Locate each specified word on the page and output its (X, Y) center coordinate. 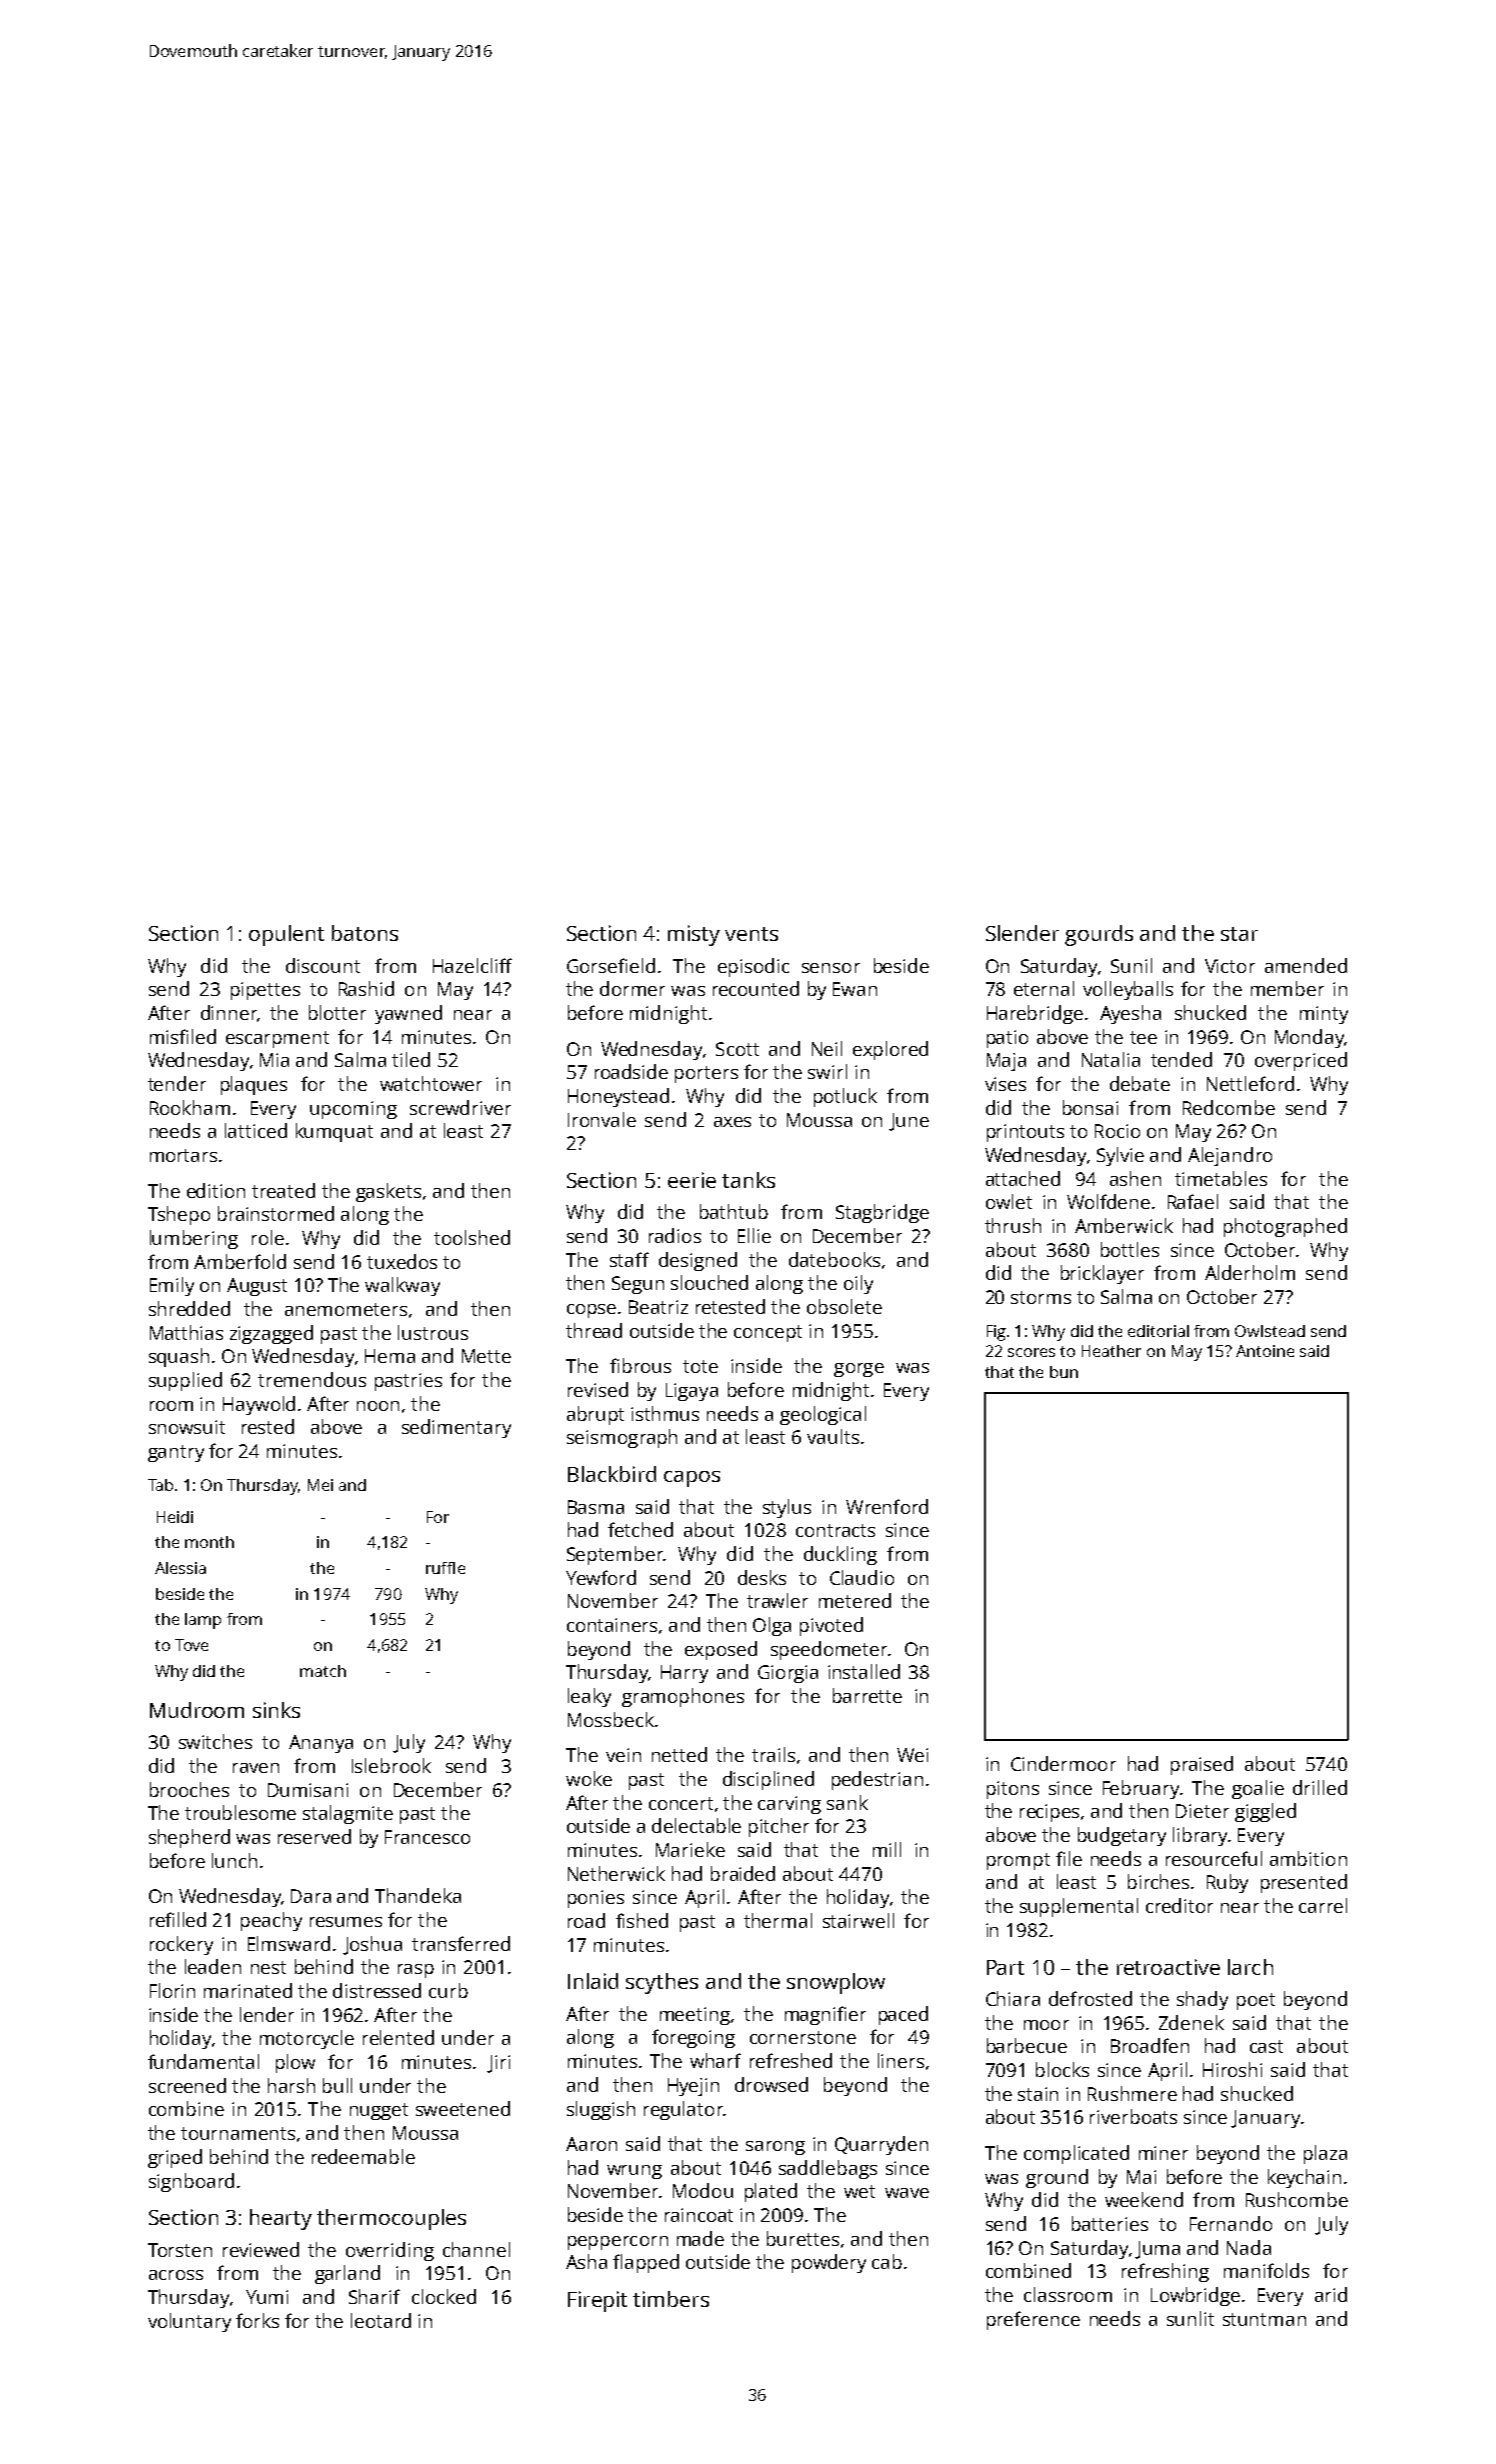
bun (1064, 1372)
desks (762, 1577)
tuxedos (402, 1261)
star (1239, 934)
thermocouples (391, 2219)
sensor (831, 968)
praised (1202, 1765)
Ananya (321, 1744)
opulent (286, 935)
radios (675, 1235)
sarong (775, 2148)
